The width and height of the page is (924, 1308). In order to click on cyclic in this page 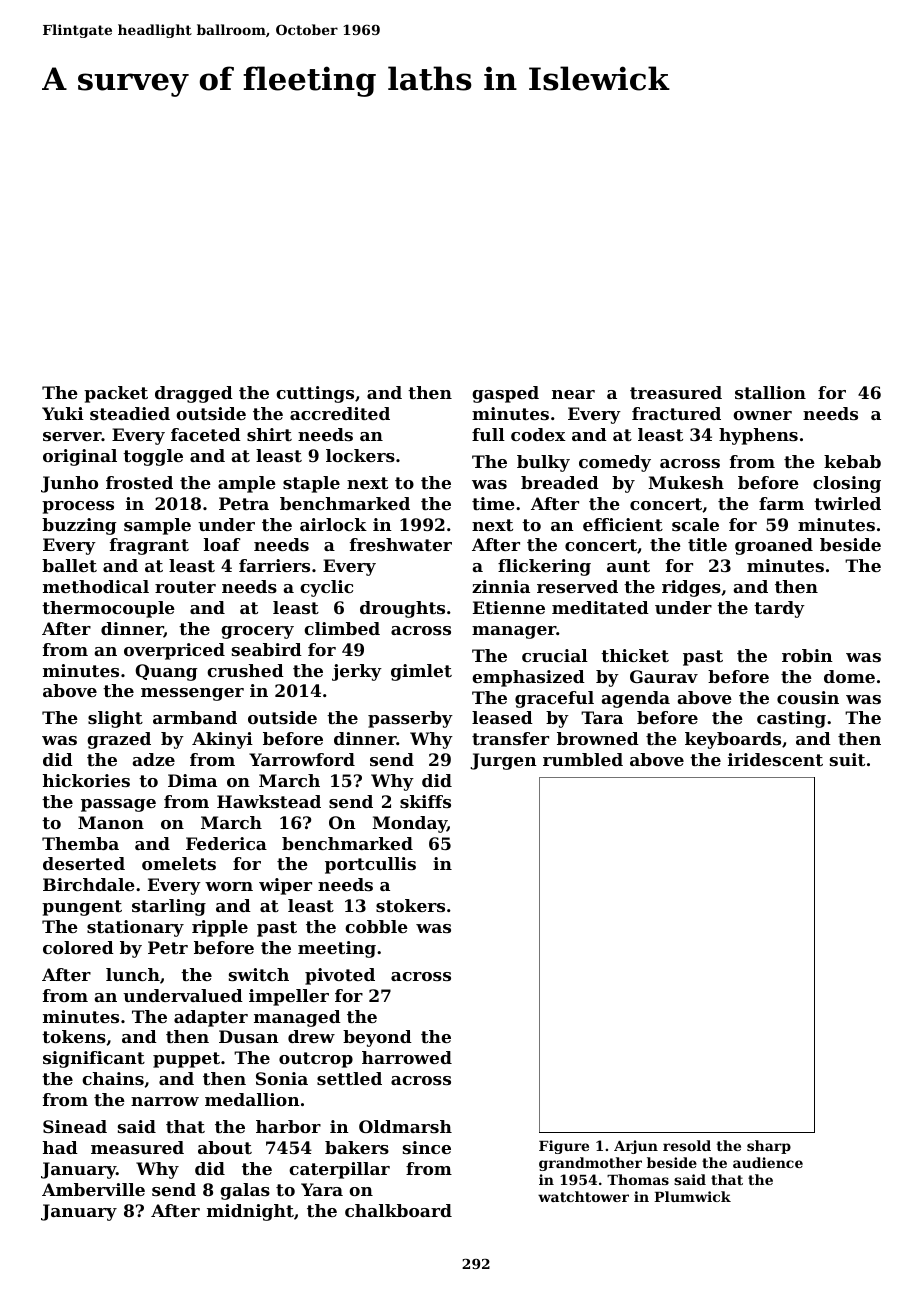, I will do `click(326, 588)`.
